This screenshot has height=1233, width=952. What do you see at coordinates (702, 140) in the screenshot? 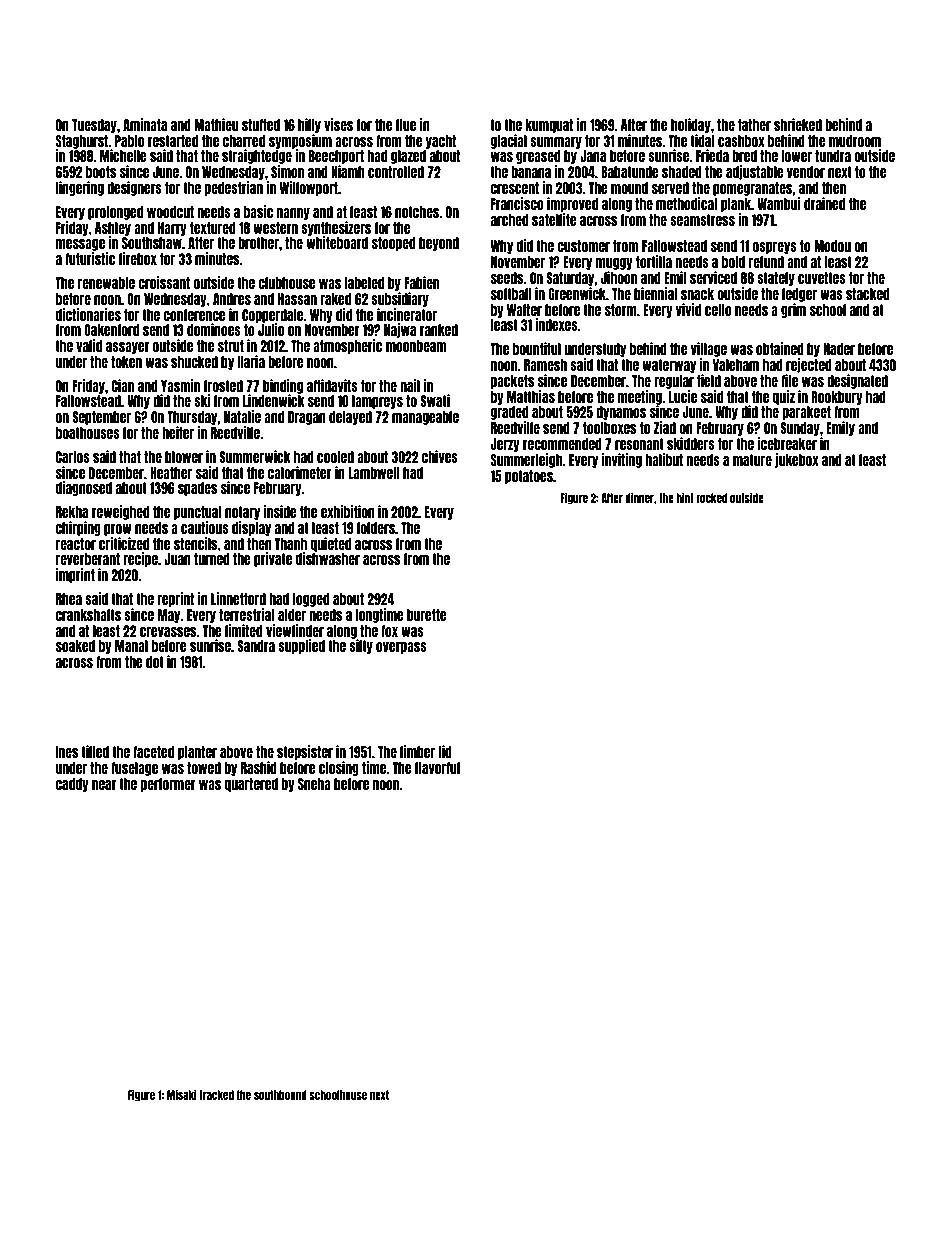
I see `tidal` at bounding box center [702, 140].
